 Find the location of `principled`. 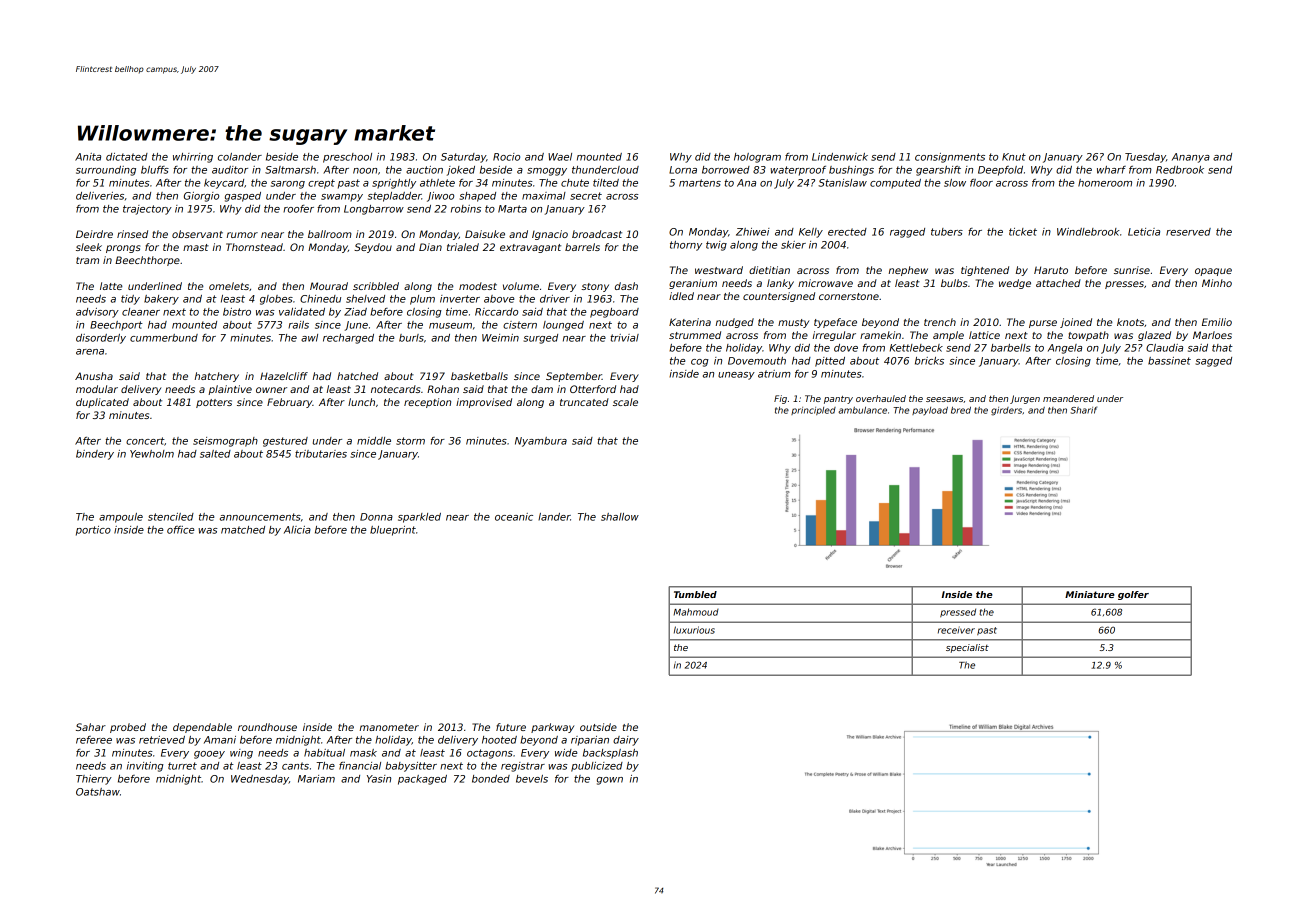

principled is located at coordinates (813, 411).
